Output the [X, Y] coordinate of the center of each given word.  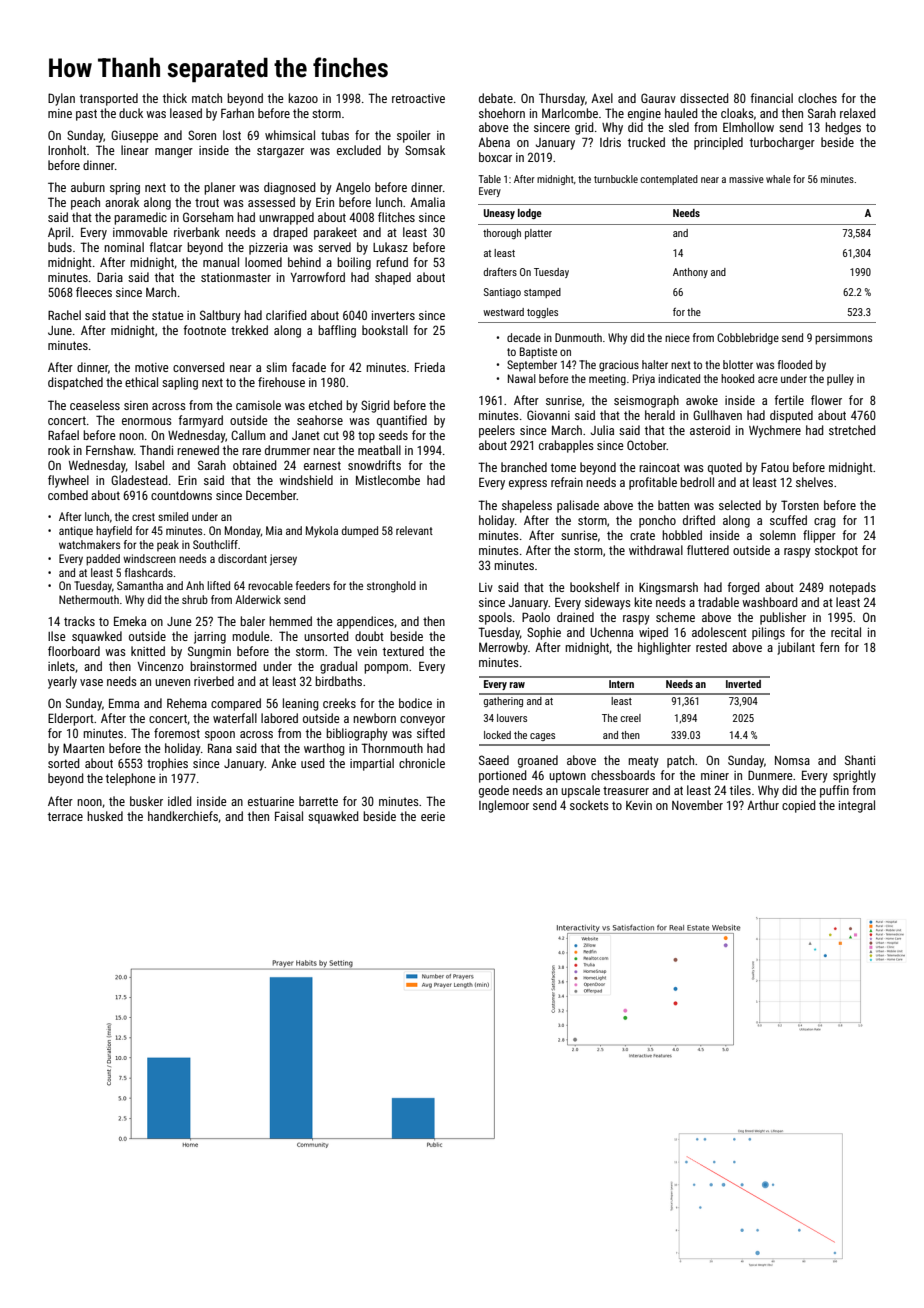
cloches [817, 98]
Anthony [690, 273]
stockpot [836, 551]
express [528, 485]
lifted [218, 585]
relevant [414, 530]
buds [60, 247]
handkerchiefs [183, 816]
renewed [198, 450]
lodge [530, 214]
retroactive [418, 98]
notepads [852, 588]
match [207, 98]
